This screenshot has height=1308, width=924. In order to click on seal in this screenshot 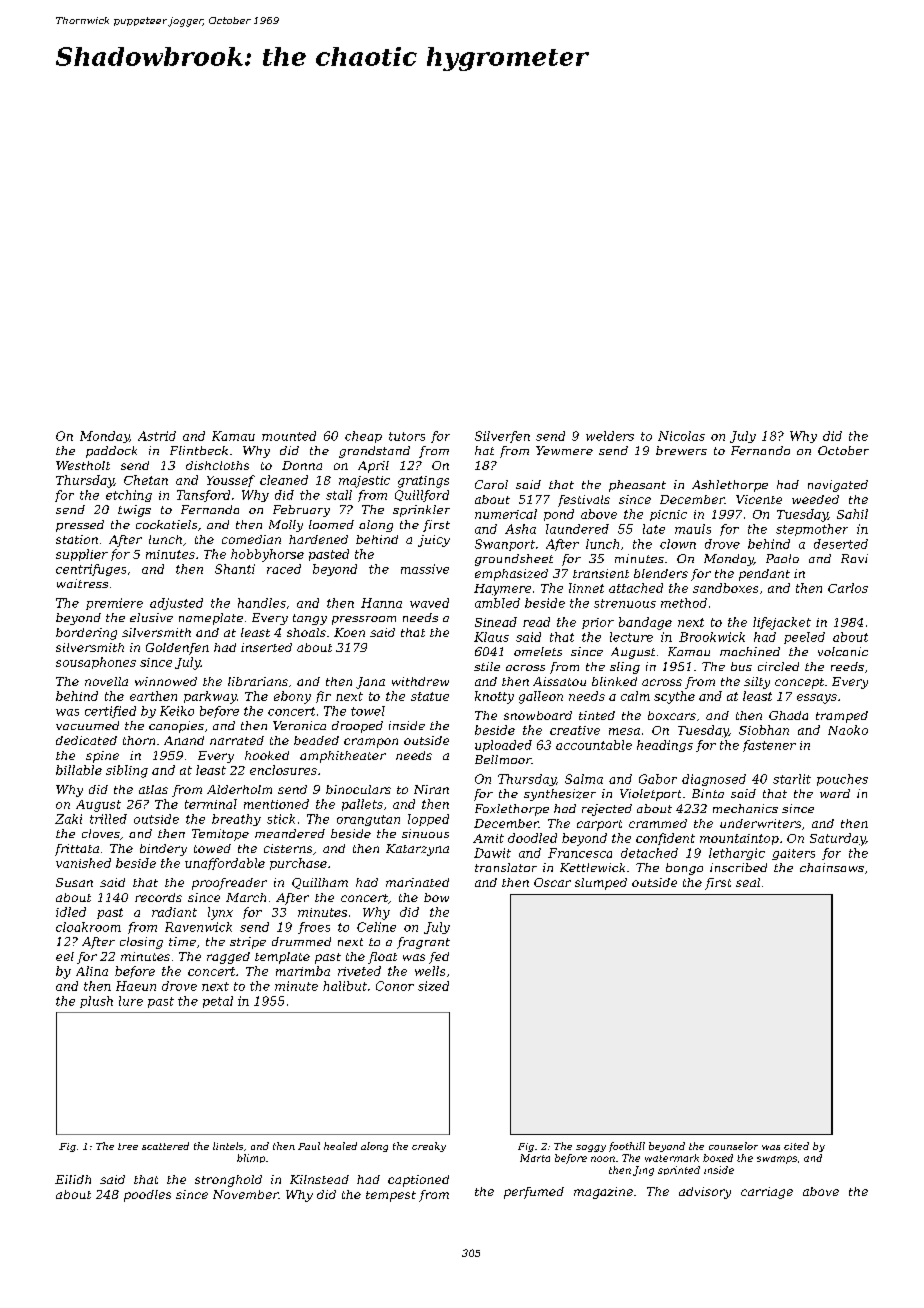, I will do `click(748, 882)`.
